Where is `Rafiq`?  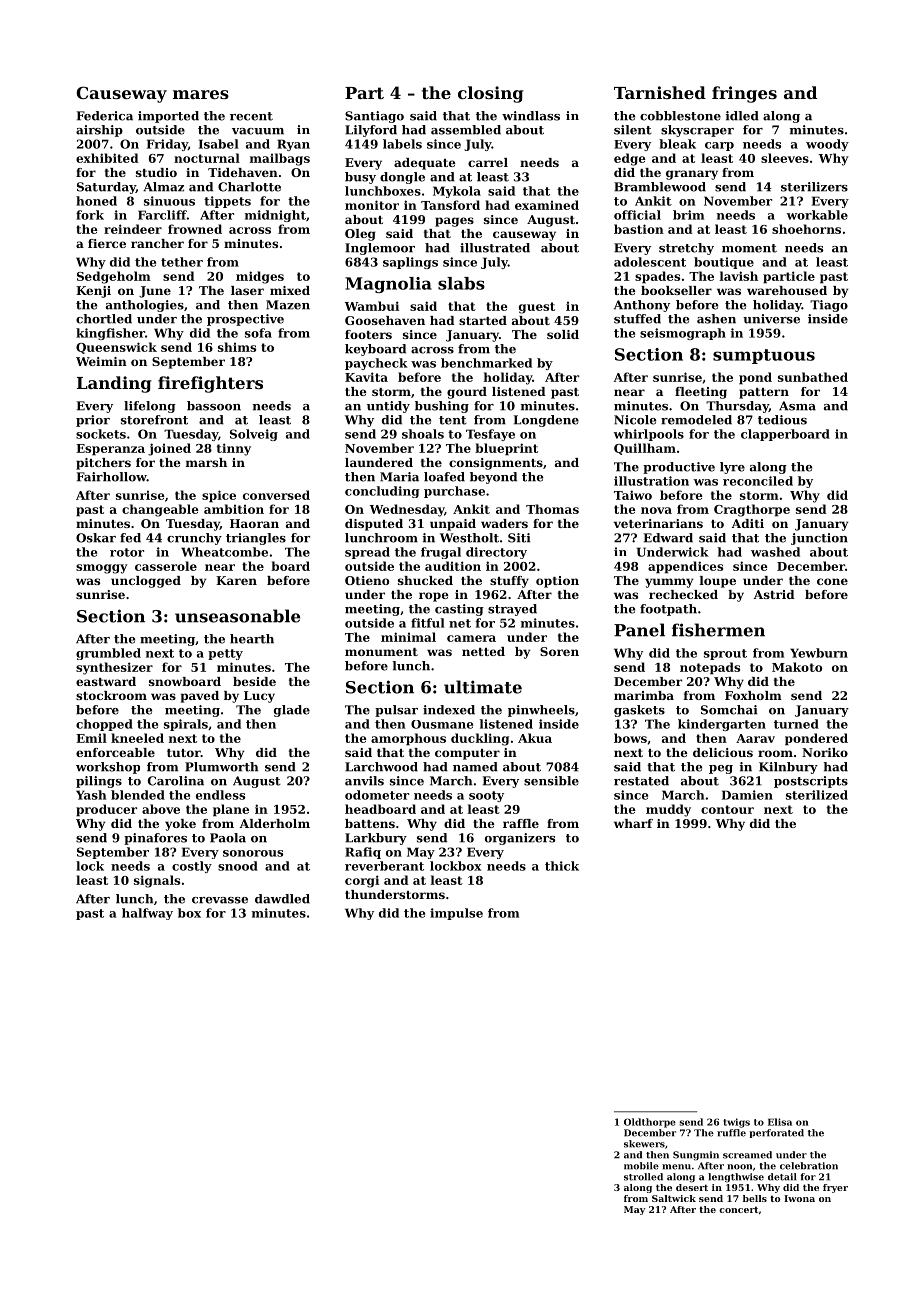
Rafiq is located at coordinates (363, 853).
